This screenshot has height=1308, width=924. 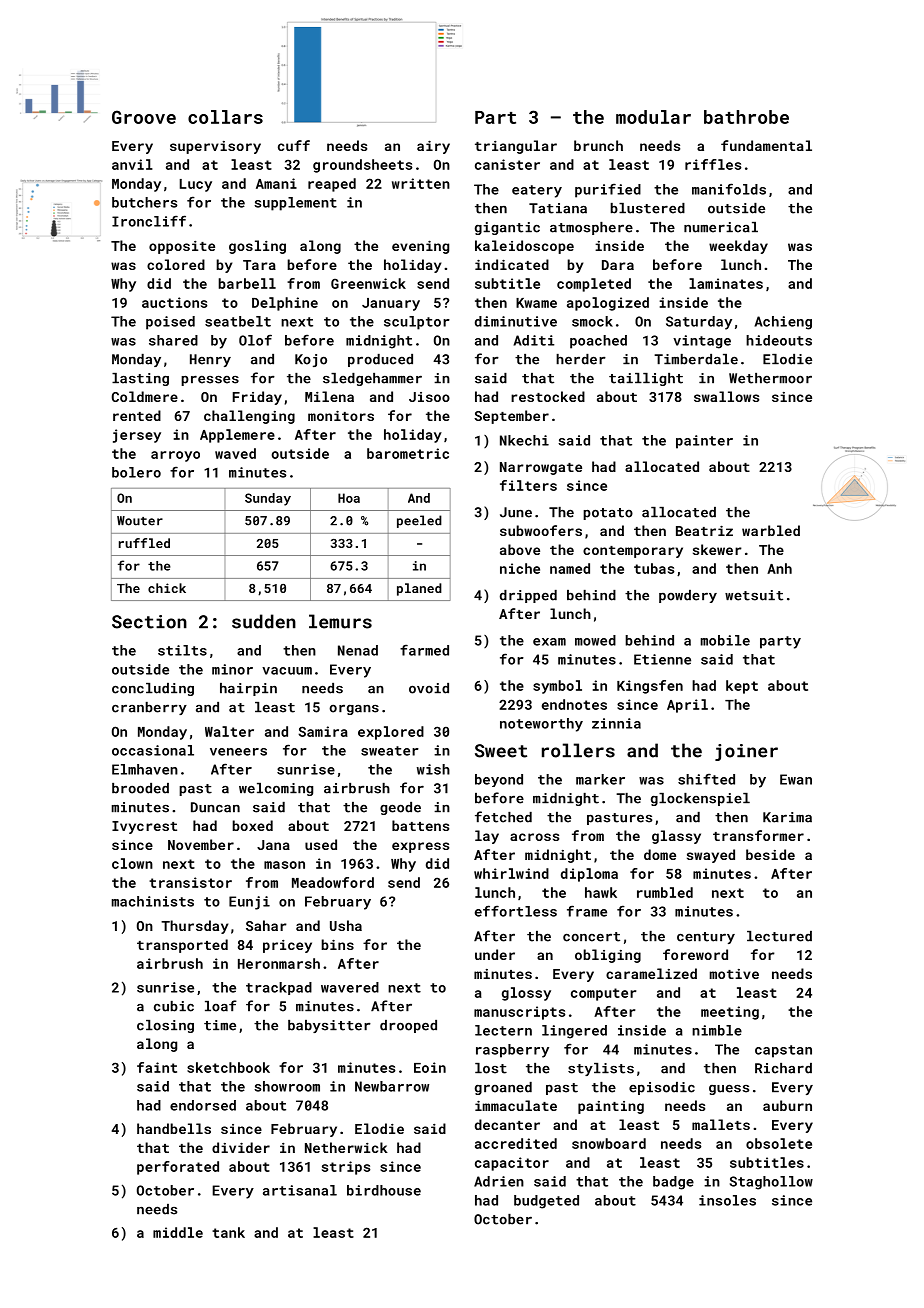 I want to click on manifolds, so click(x=729, y=189).
